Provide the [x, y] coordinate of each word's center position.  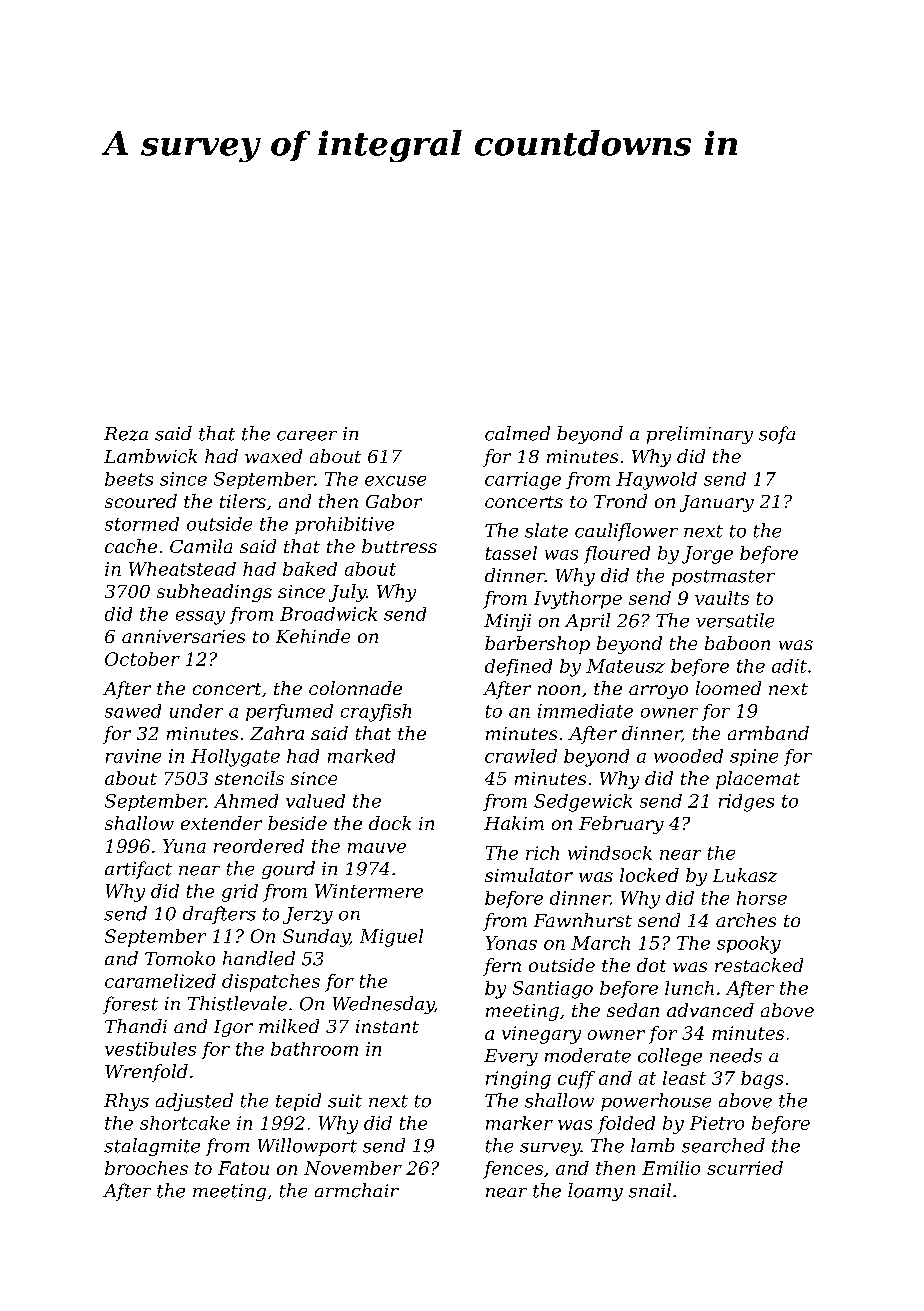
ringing [518, 1080]
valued [315, 801]
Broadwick [328, 614]
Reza [126, 434]
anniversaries [183, 636]
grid [240, 893]
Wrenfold [146, 1073]
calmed [517, 433]
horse [762, 898]
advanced [710, 1010]
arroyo [658, 692]
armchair [357, 1190]
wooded [688, 756]
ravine [133, 756]
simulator [529, 875]
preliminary [700, 435]
